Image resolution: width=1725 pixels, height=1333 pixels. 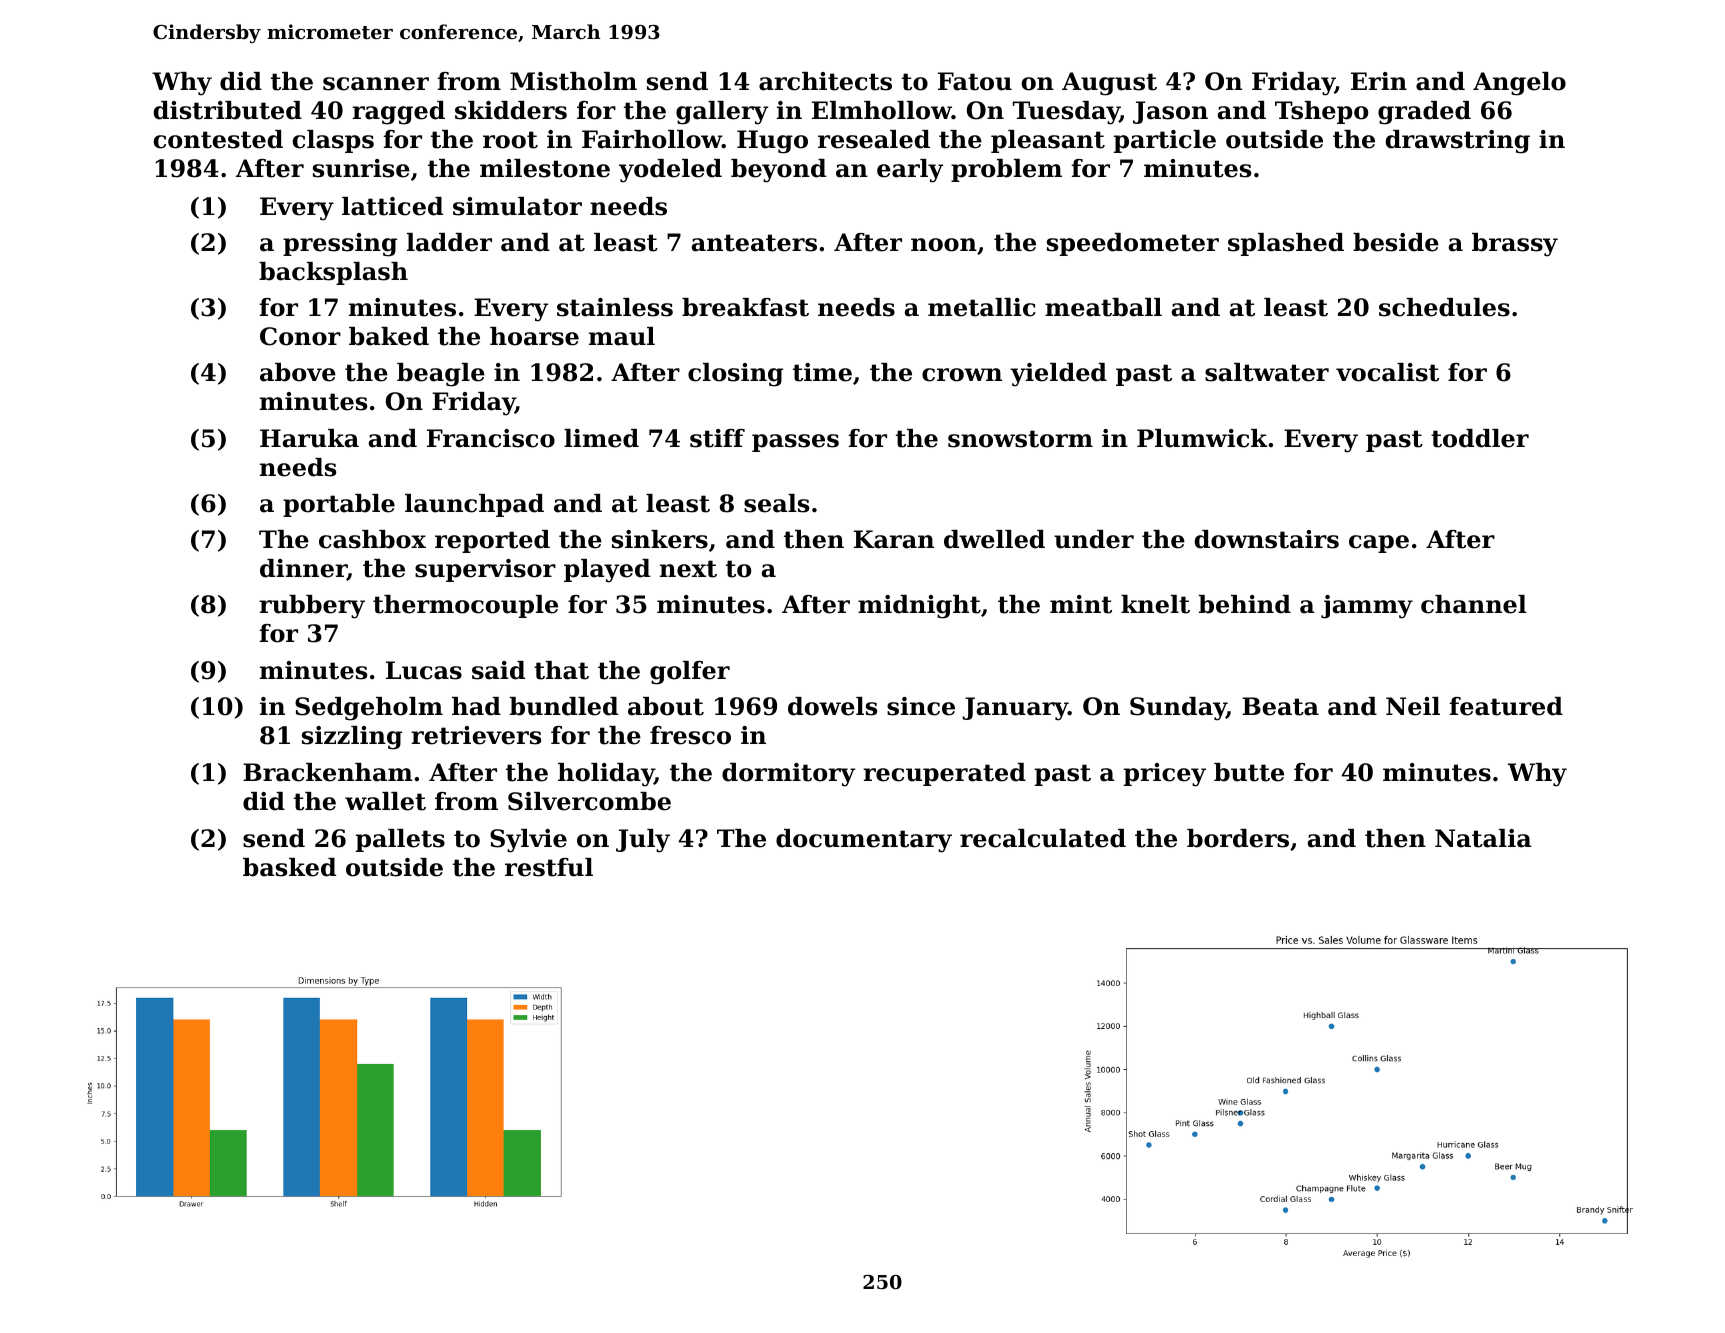 What do you see at coordinates (228, 110) in the page?
I see `distributed` at bounding box center [228, 110].
